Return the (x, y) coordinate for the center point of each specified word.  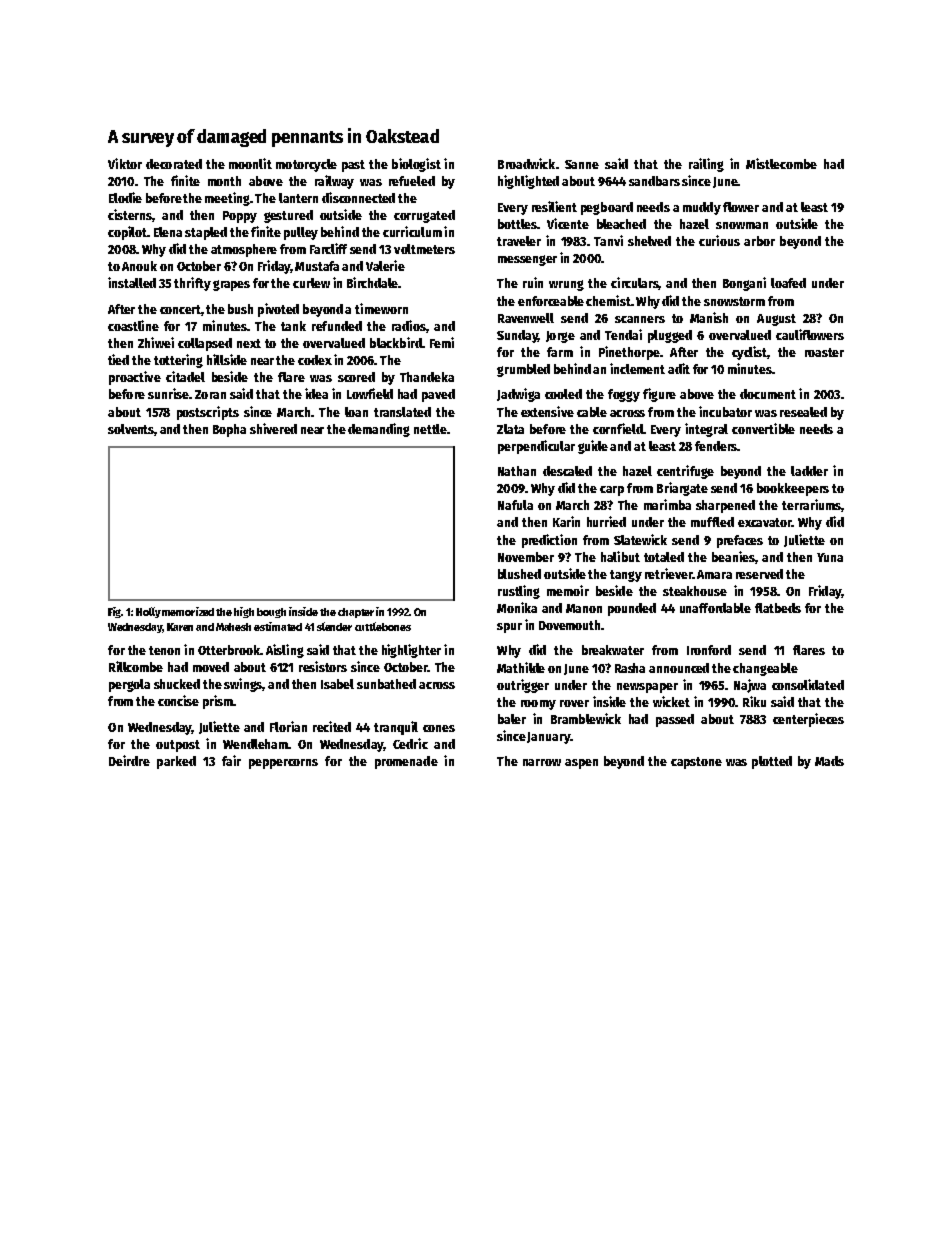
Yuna (830, 557)
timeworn (381, 308)
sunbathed (386, 684)
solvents (131, 430)
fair (231, 760)
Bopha (229, 430)
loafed (788, 283)
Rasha (630, 668)
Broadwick (526, 163)
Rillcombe (136, 666)
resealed (803, 412)
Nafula (515, 505)
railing (706, 165)
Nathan (517, 471)
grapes (231, 285)
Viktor (125, 163)
